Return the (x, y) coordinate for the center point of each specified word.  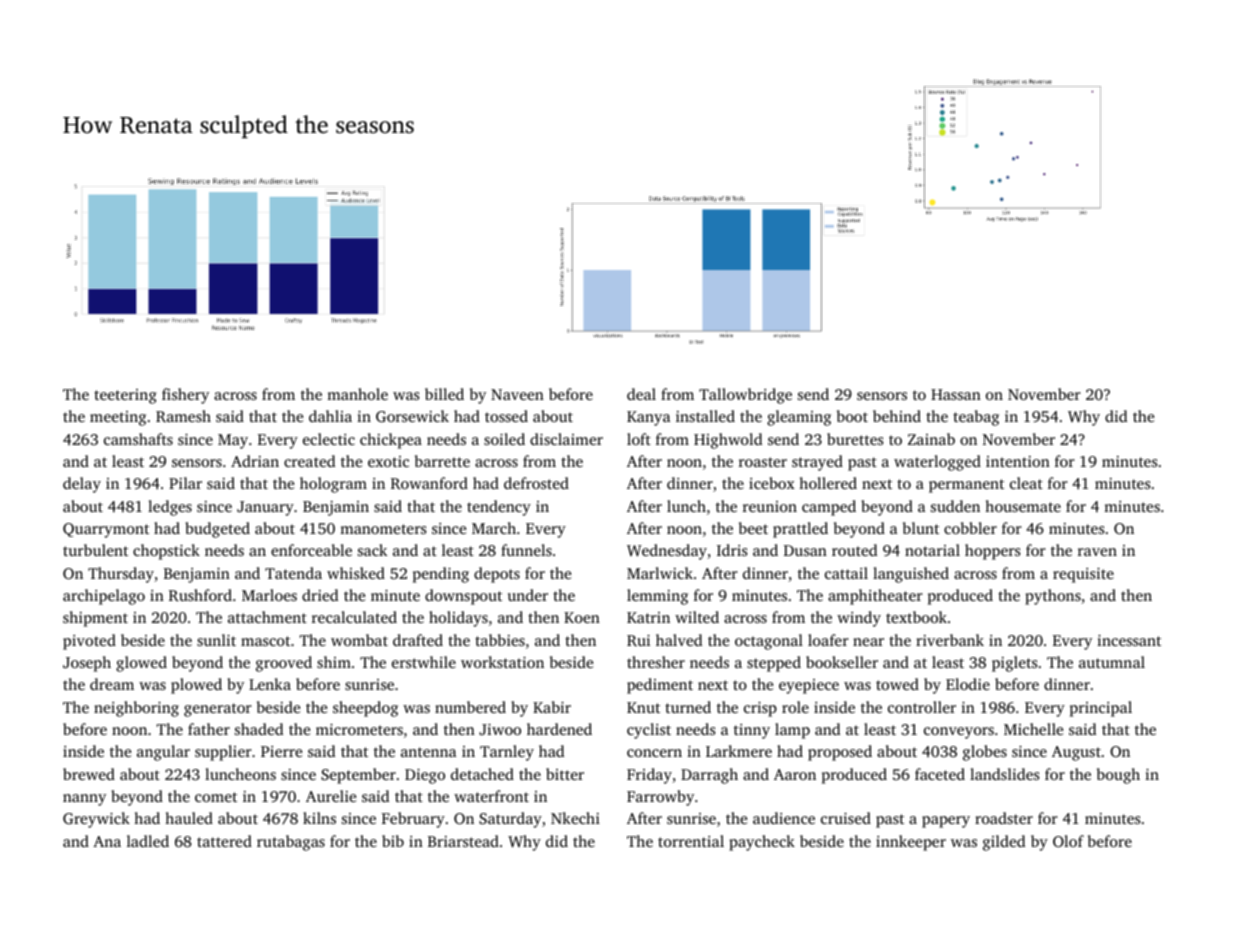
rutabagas (291, 843)
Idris (732, 550)
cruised (846, 818)
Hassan (956, 394)
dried (320, 595)
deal (641, 394)
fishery (185, 396)
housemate (1023, 506)
